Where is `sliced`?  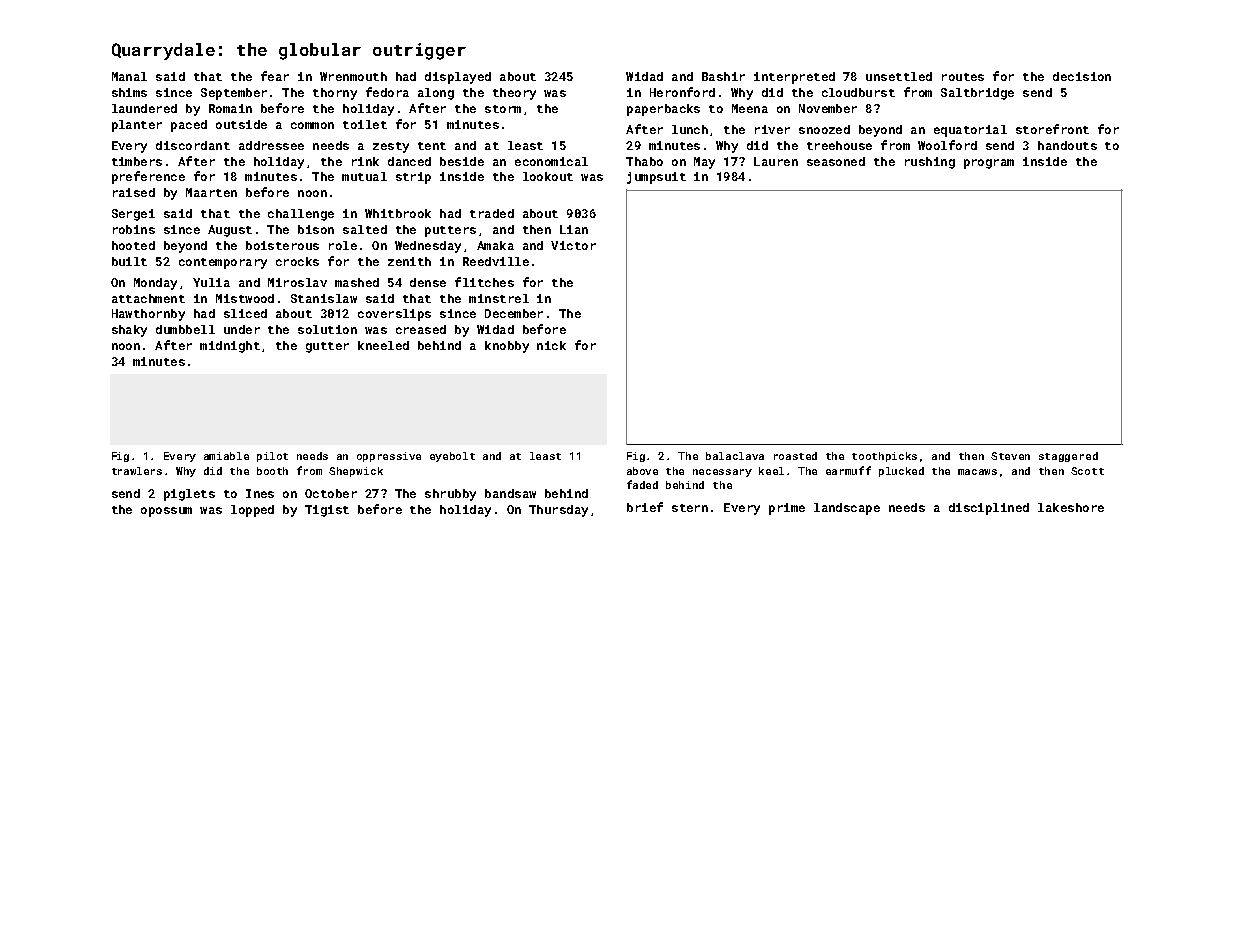
sliced is located at coordinates (245, 313).
